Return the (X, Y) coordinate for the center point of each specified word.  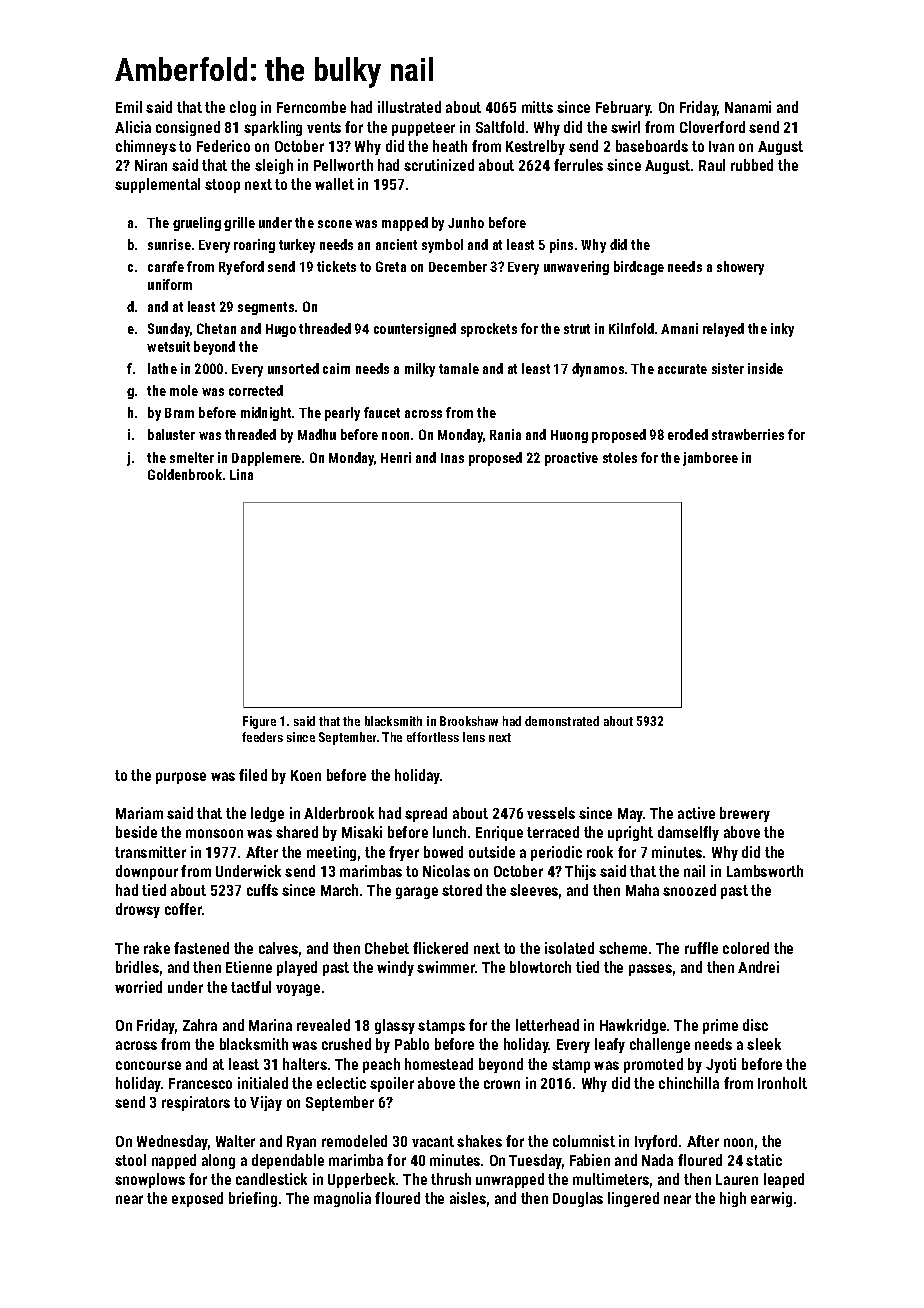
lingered (633, 1199)
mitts (537, 107)
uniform (170, 284)
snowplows (150, 1180)
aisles (468, 1198)
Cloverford (712, 127)
